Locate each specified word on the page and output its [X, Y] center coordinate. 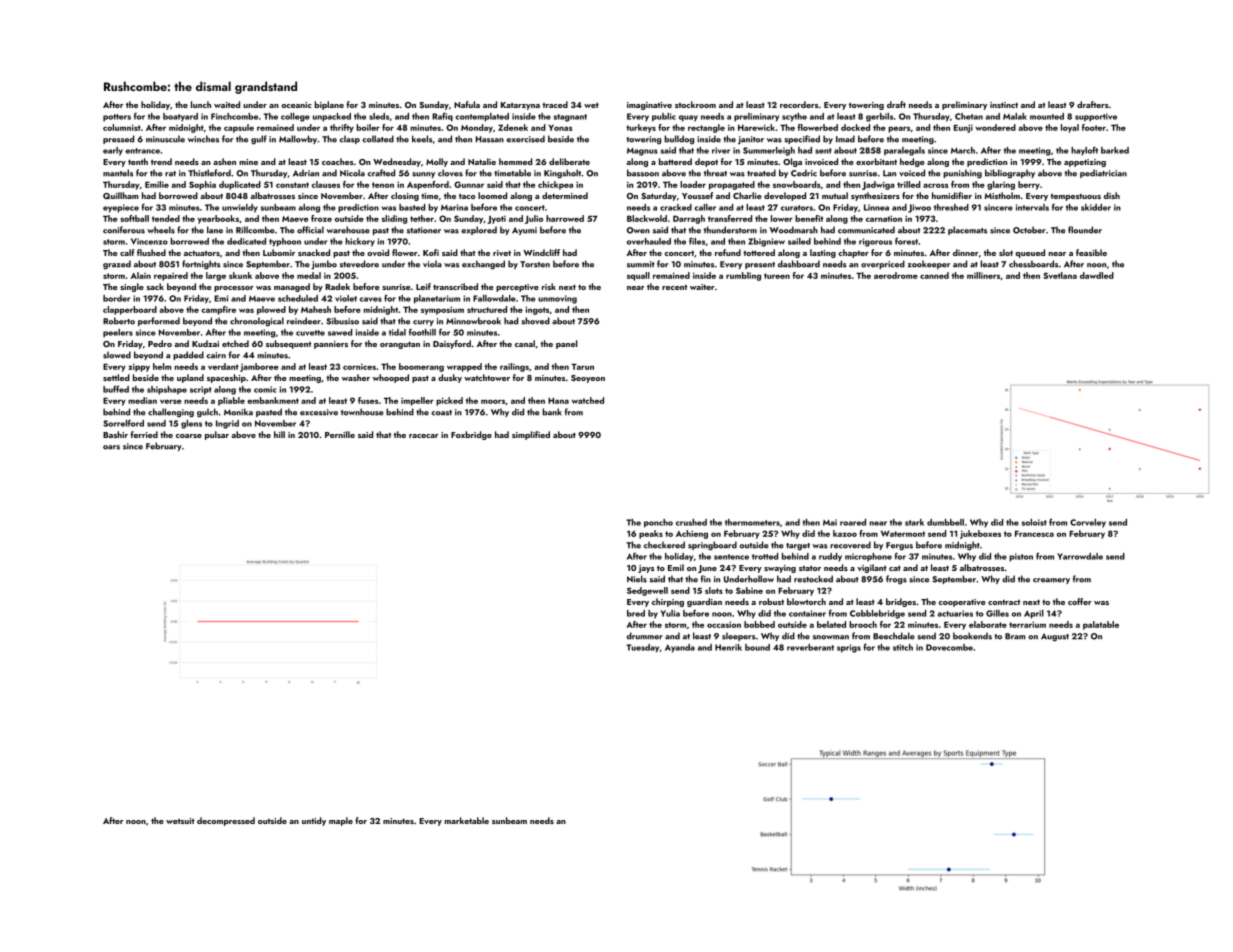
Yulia [670, 613]
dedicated [246, 241]
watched [588, 400]
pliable [231, 401]
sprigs [849, 648]
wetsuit [180, 821]
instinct [1004, 105]
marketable [467, 820]
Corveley [1088, 523]
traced [555, 104]
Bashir [115, 434]
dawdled [1097, 275]
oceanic [297, 105]
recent [674, 287]
